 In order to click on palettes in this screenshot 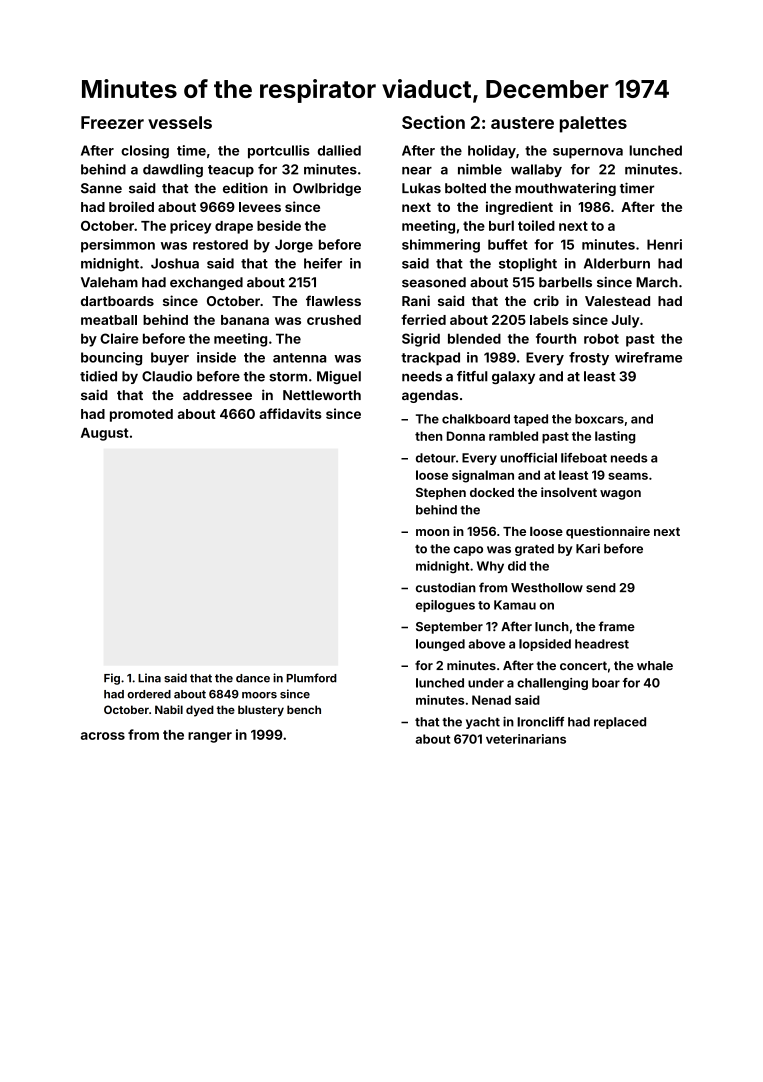, I will do `click(593, 124)`.
